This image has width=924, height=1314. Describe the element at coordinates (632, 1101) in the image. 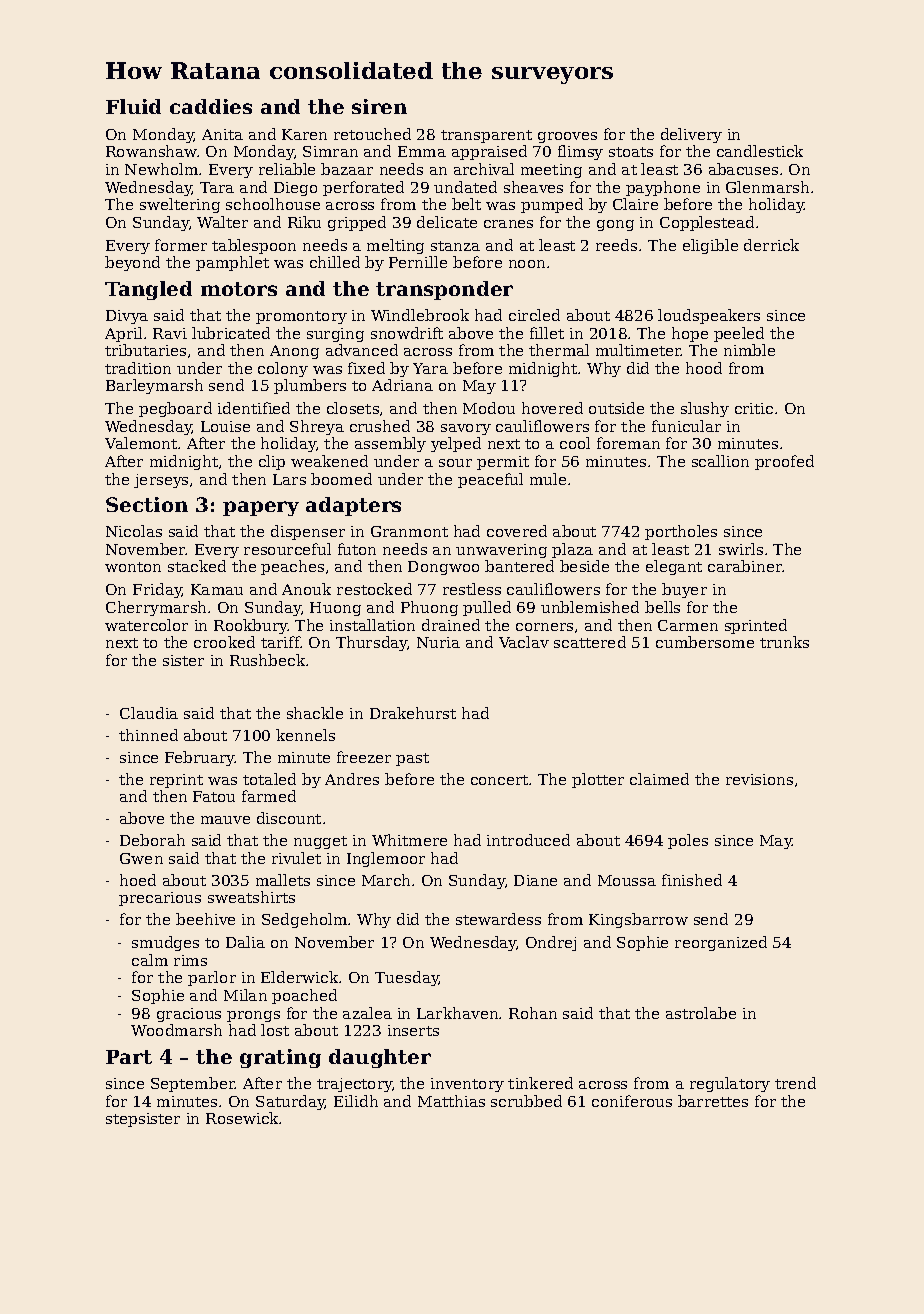

I see `coniferous` at that location.
